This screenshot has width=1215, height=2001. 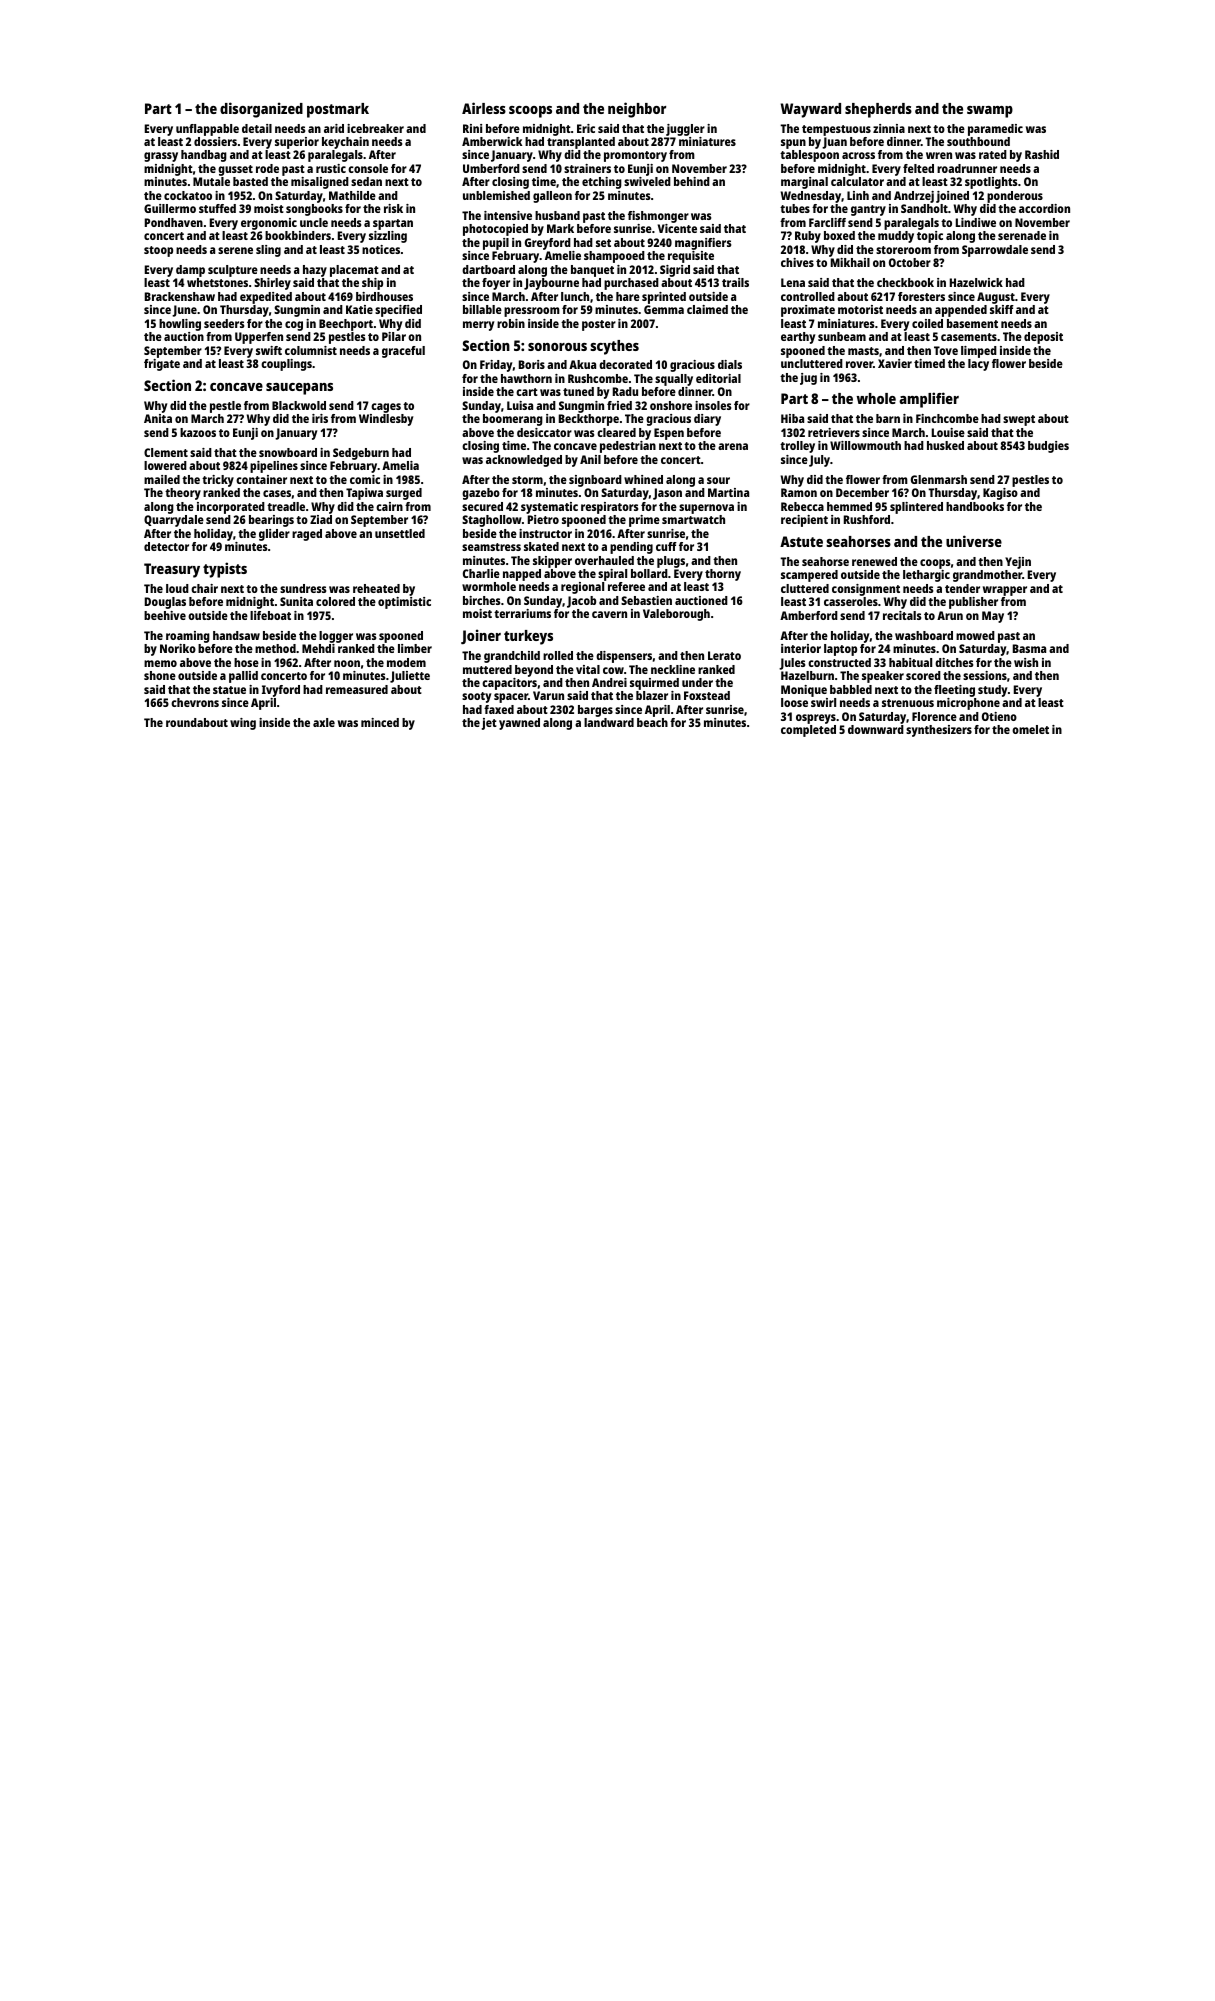 I want to click on Lerato, so click(x=724, y=655).
